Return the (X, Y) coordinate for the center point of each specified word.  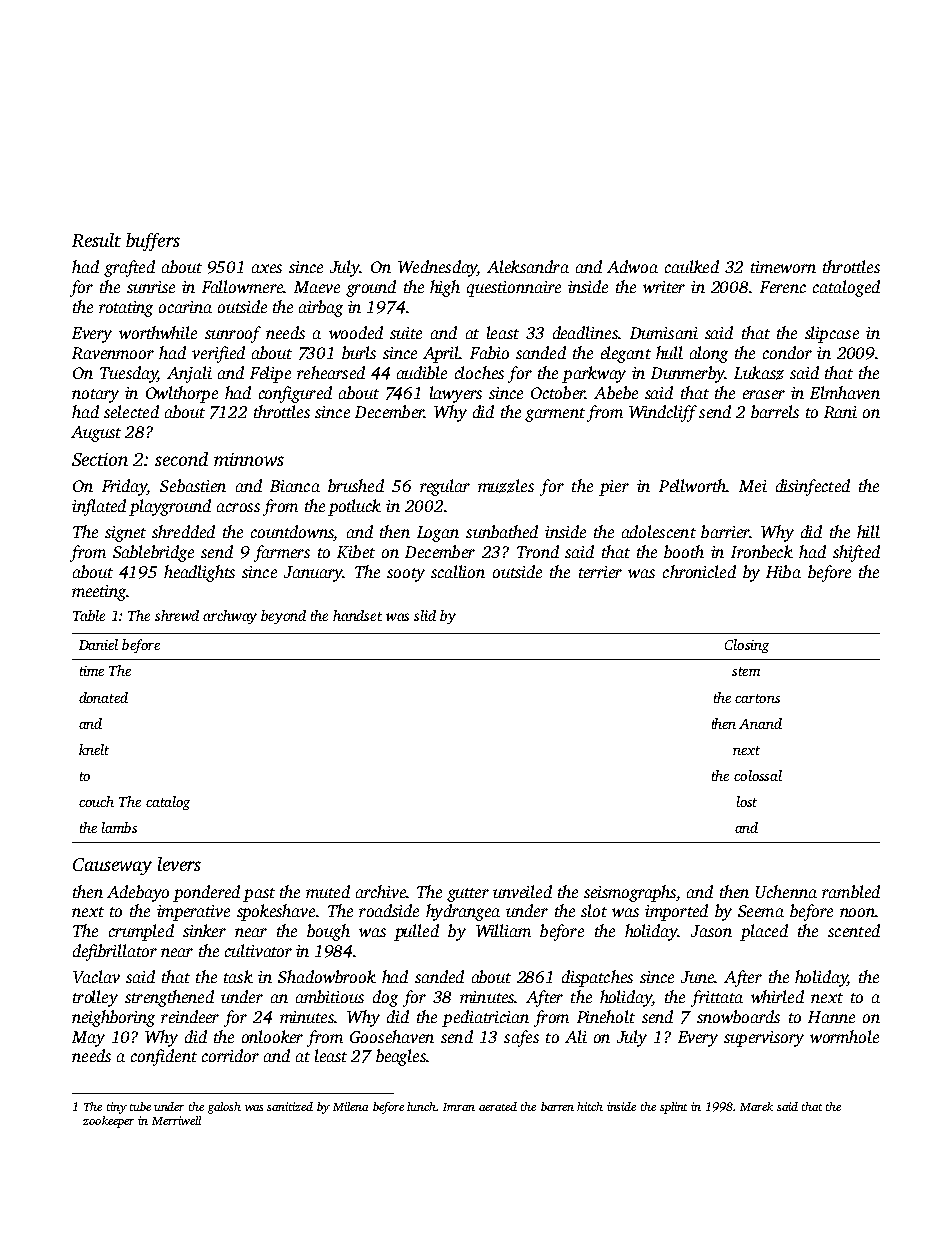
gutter (468, 895)
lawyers (456, 394)
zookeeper (108, 1122)
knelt (94, 749)
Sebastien (193, 485)
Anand (760, 723)
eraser (764, 394)
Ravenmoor (113, 353)
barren (557, 1106)
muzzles (506, 486)
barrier (725, 531)
